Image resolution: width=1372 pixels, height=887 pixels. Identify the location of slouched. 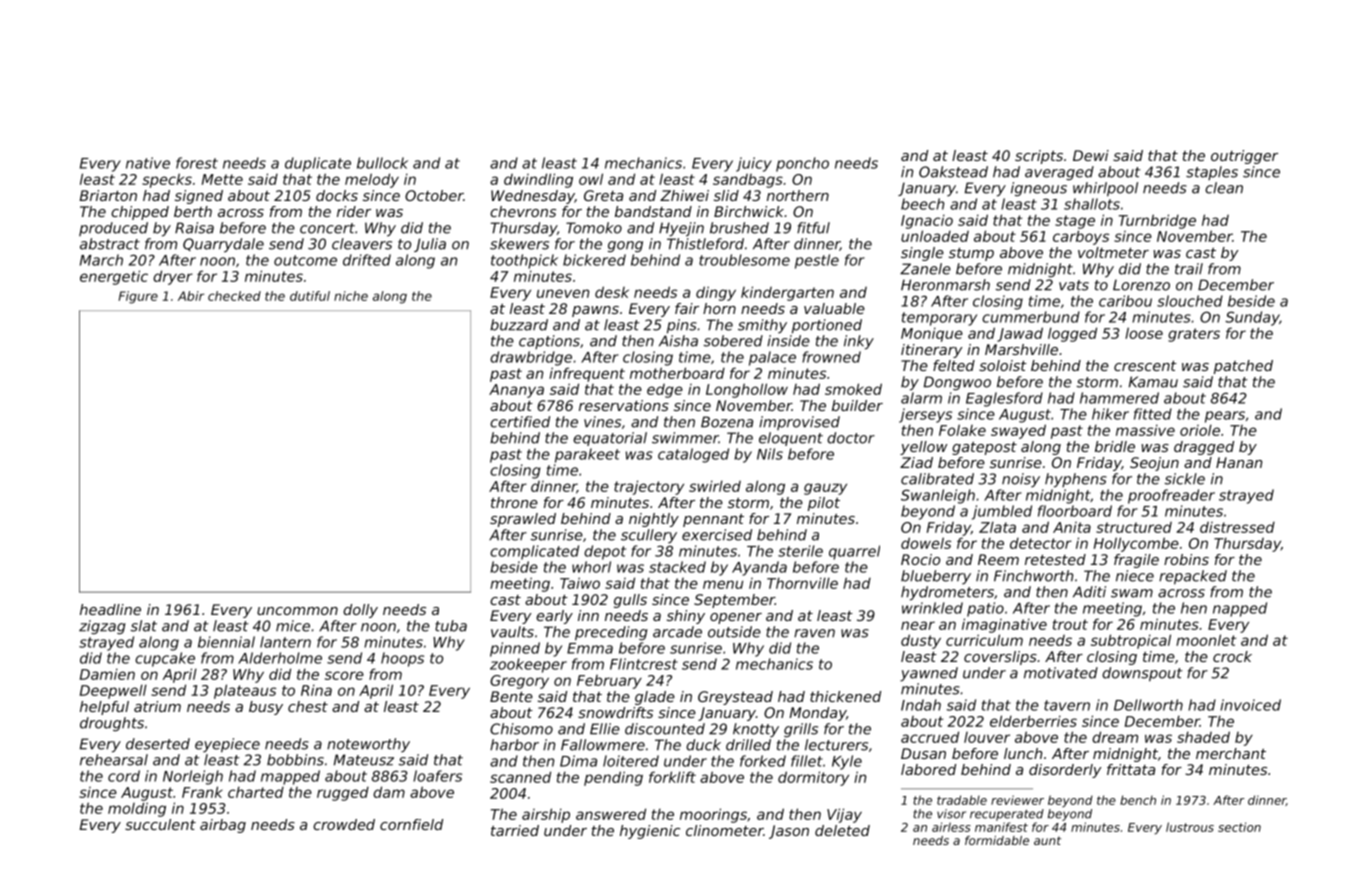
(1190, 301).
